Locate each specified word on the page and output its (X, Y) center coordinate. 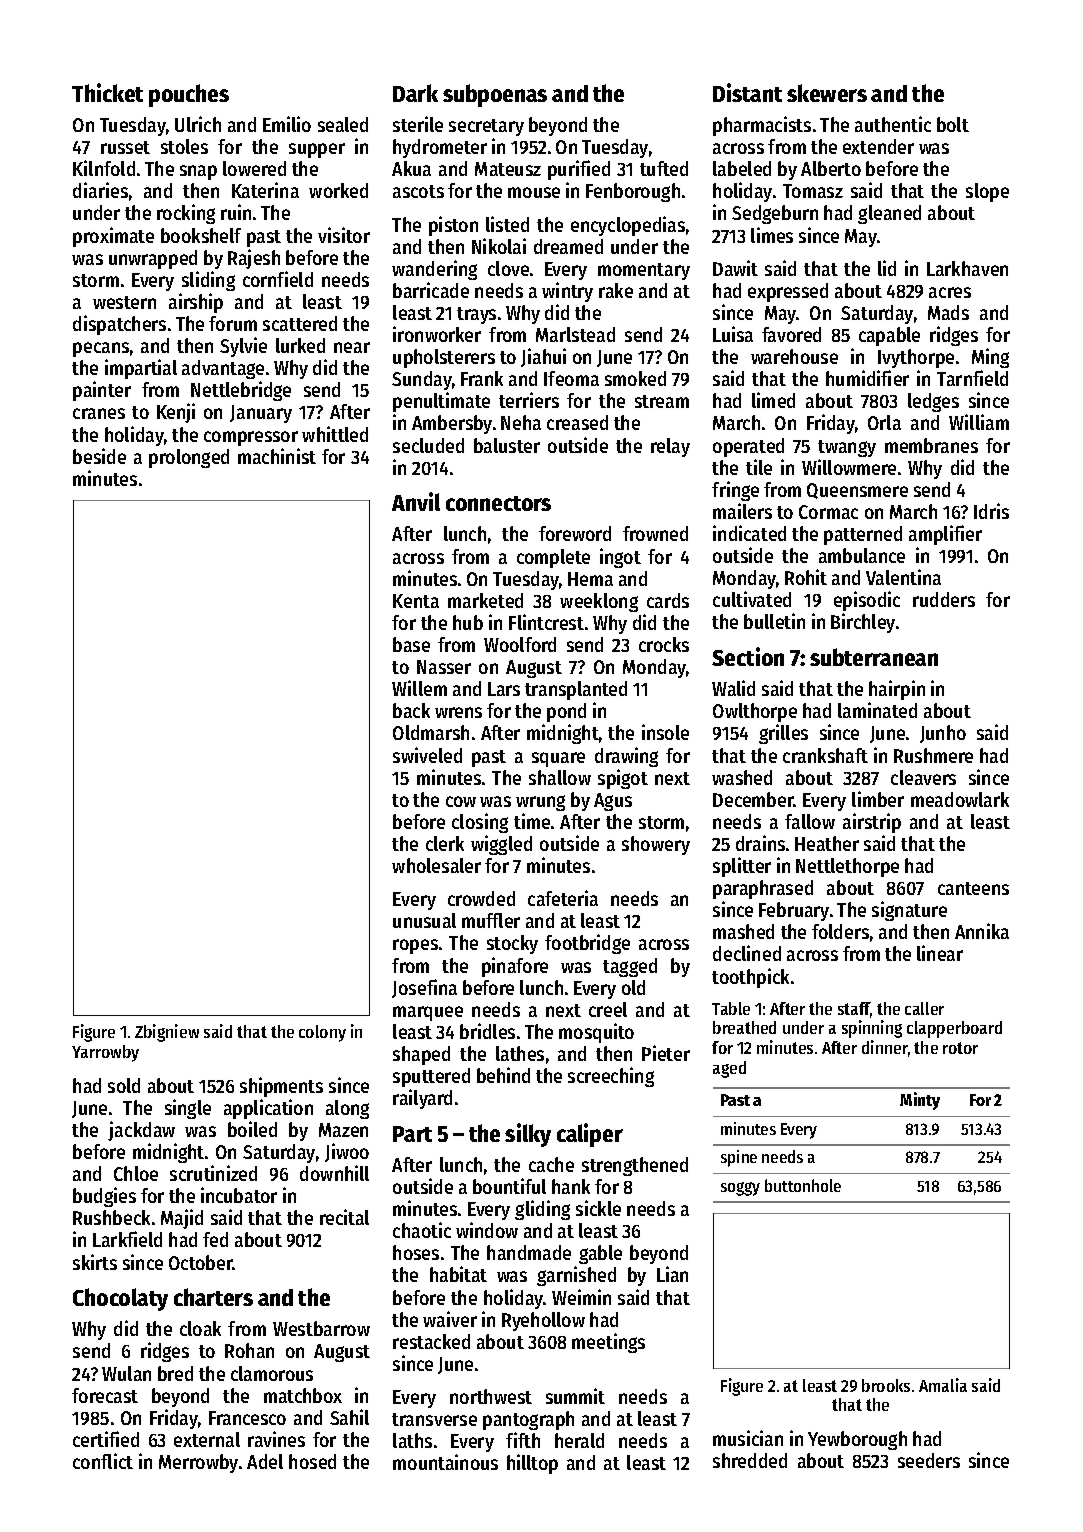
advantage (223, 369)
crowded (481, 898)
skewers (827, 93)
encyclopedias (628, 226)
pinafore (515, 967)
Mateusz (508, 169)
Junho (943, 734)
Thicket (107, 92)
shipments (281, 1087)
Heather (827, 843)
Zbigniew (167, 1033)
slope (987, 192)
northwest (491, 1396)
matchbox (303, 1395)
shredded (750, 1460)
